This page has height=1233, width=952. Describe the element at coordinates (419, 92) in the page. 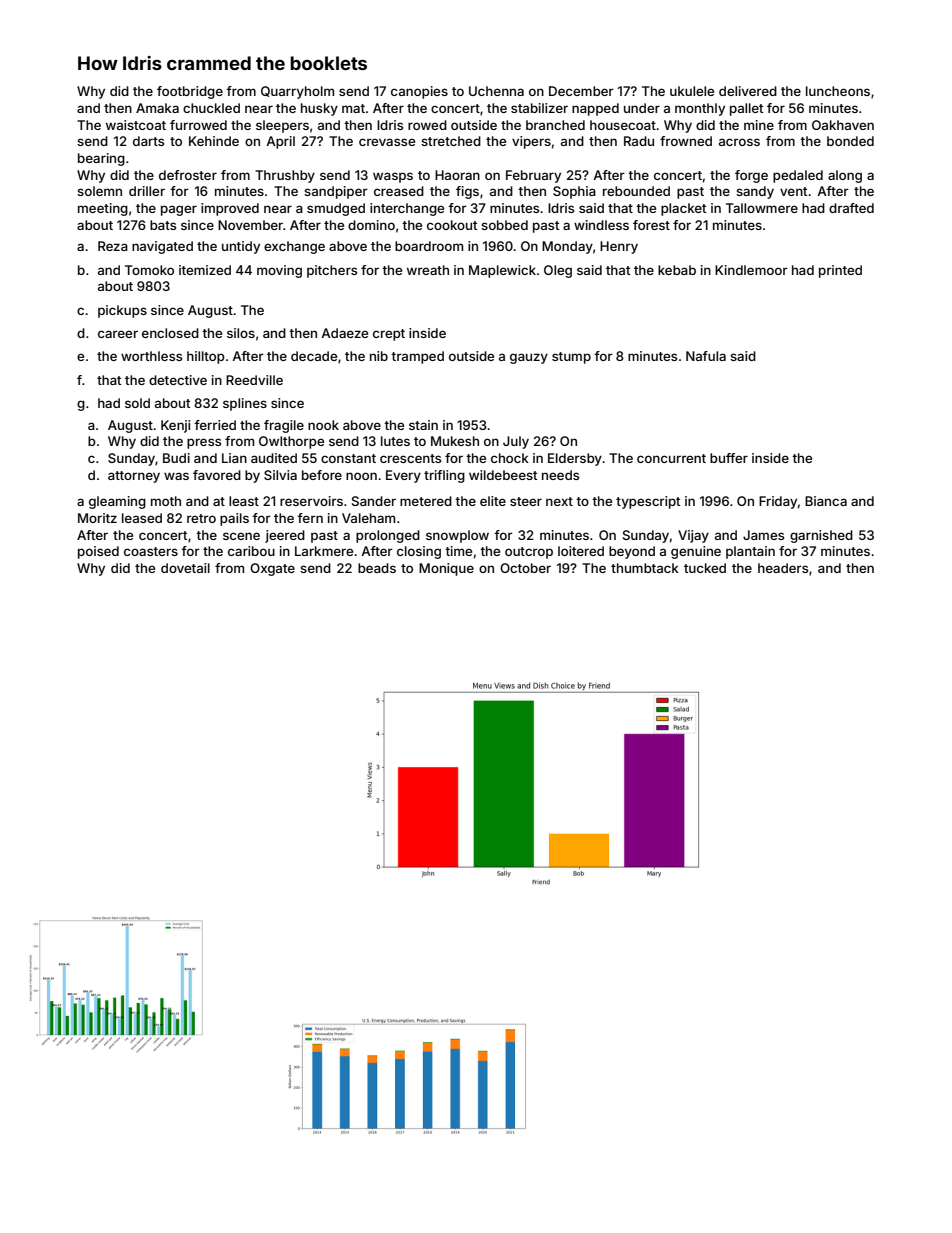

I see `canopies` at that location.
